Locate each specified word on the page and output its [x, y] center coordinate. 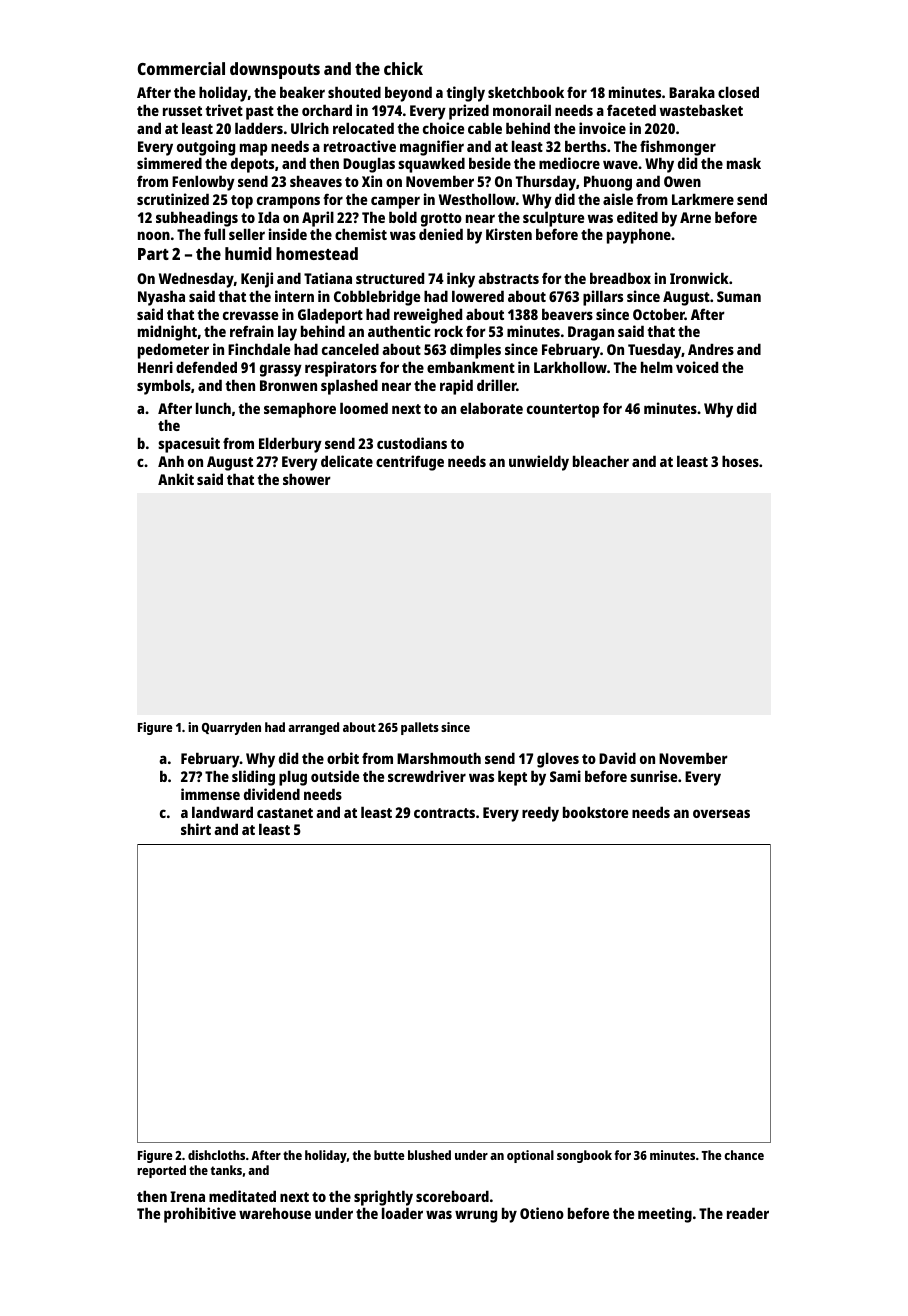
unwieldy [539, 463]
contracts [444, 813]
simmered [169, 163]
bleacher [601, 461]
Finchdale [259, 349]
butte [389, 1155]
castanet [285, 813]
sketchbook [526, 92]
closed [738, 92]
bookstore [595, 812]
